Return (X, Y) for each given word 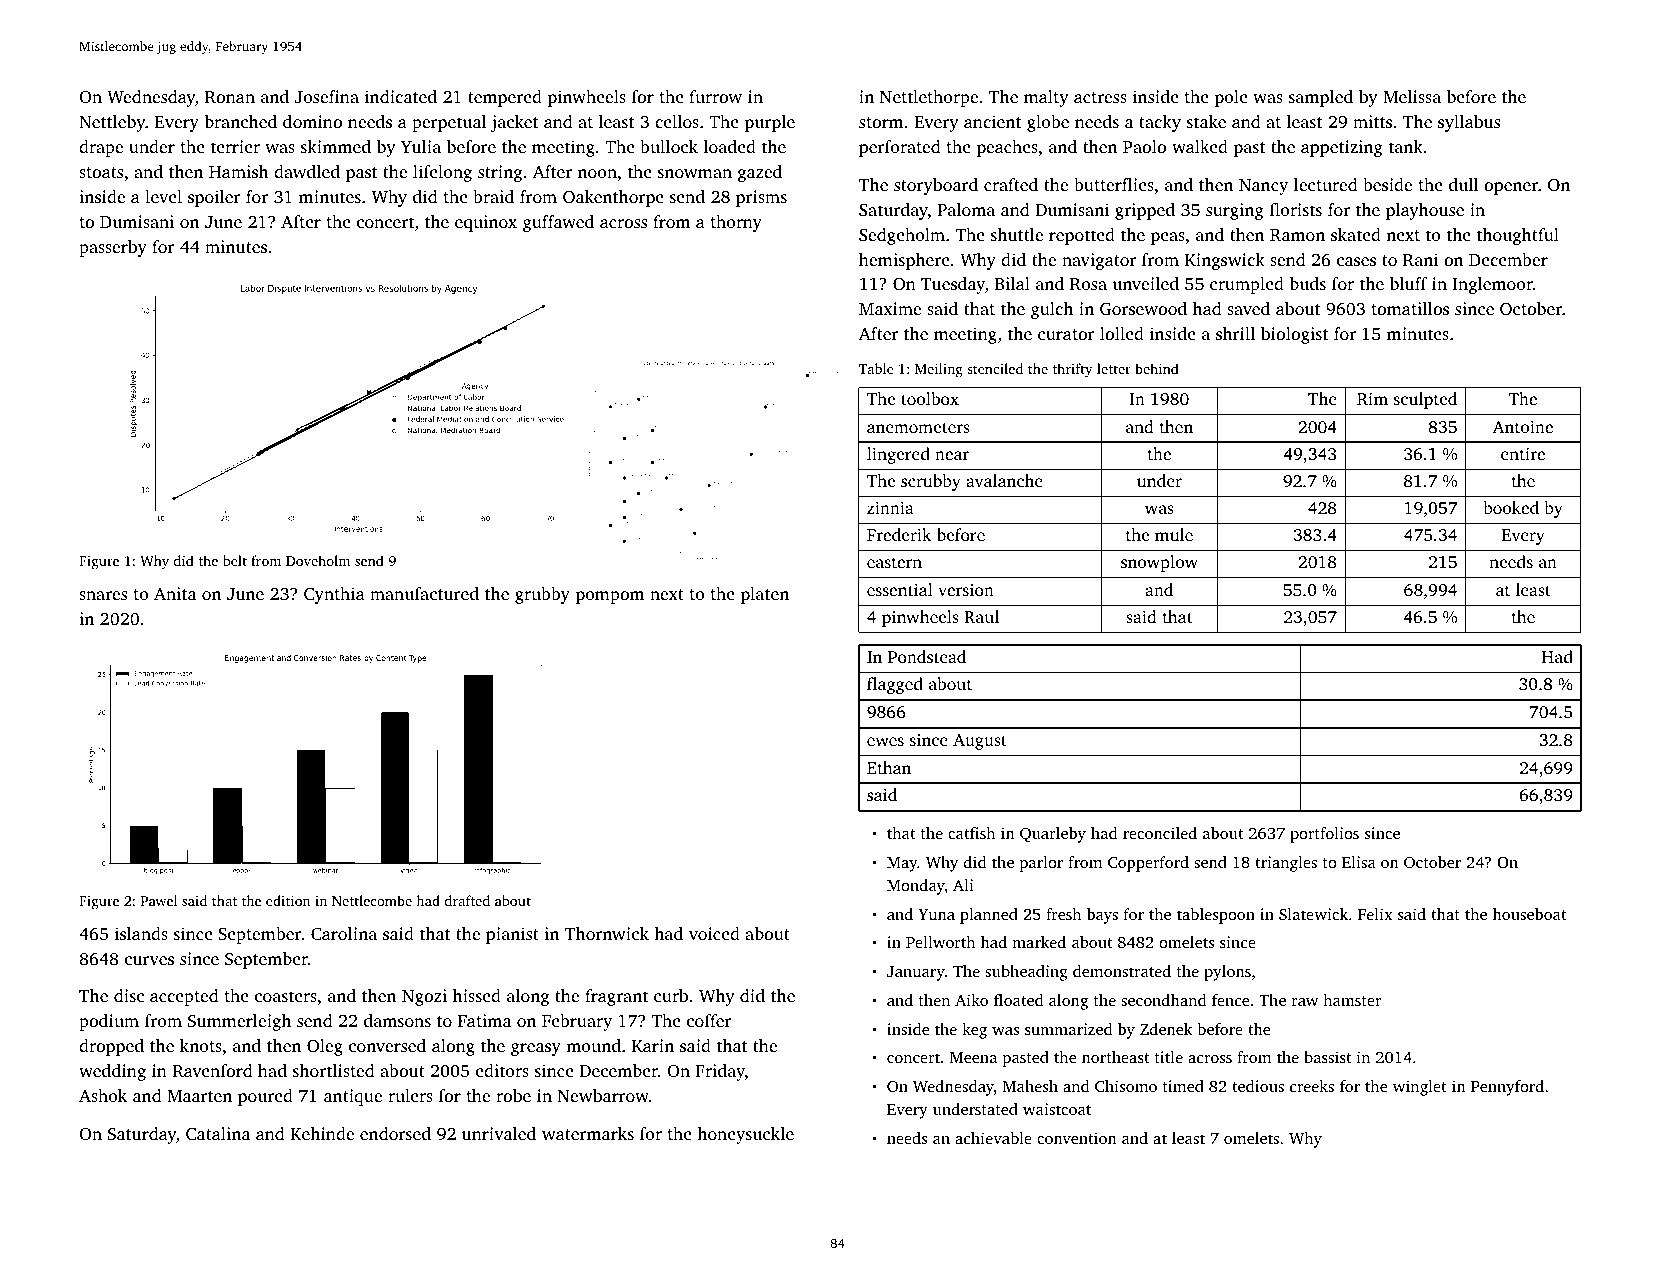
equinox (486, 223)
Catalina (218, 1134)
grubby (542, 595)
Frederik (899, 534)
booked (1511, 507)
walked (1200, 146)
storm (881, 122)
